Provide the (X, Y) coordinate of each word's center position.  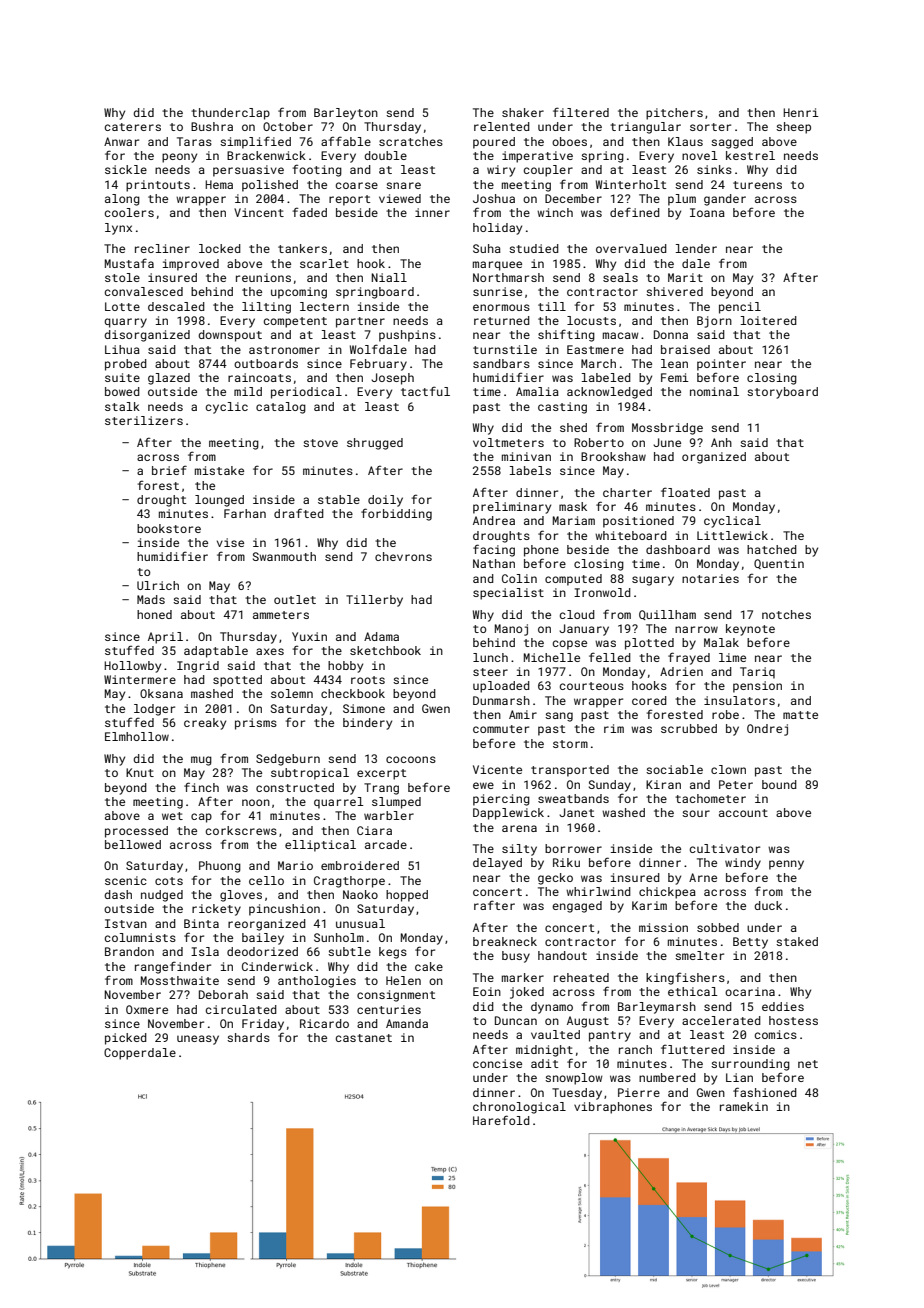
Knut (140, 772)
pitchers (674, 114)
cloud (577, 614)
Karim (649, 905)
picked (126, 1039)
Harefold (501, 1120)
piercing (501, 800)
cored (649, 700)
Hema (219, 184)
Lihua (122, 349)
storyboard (782, 393)
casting (562, 408)
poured (494, 143)
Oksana (161, 693)
